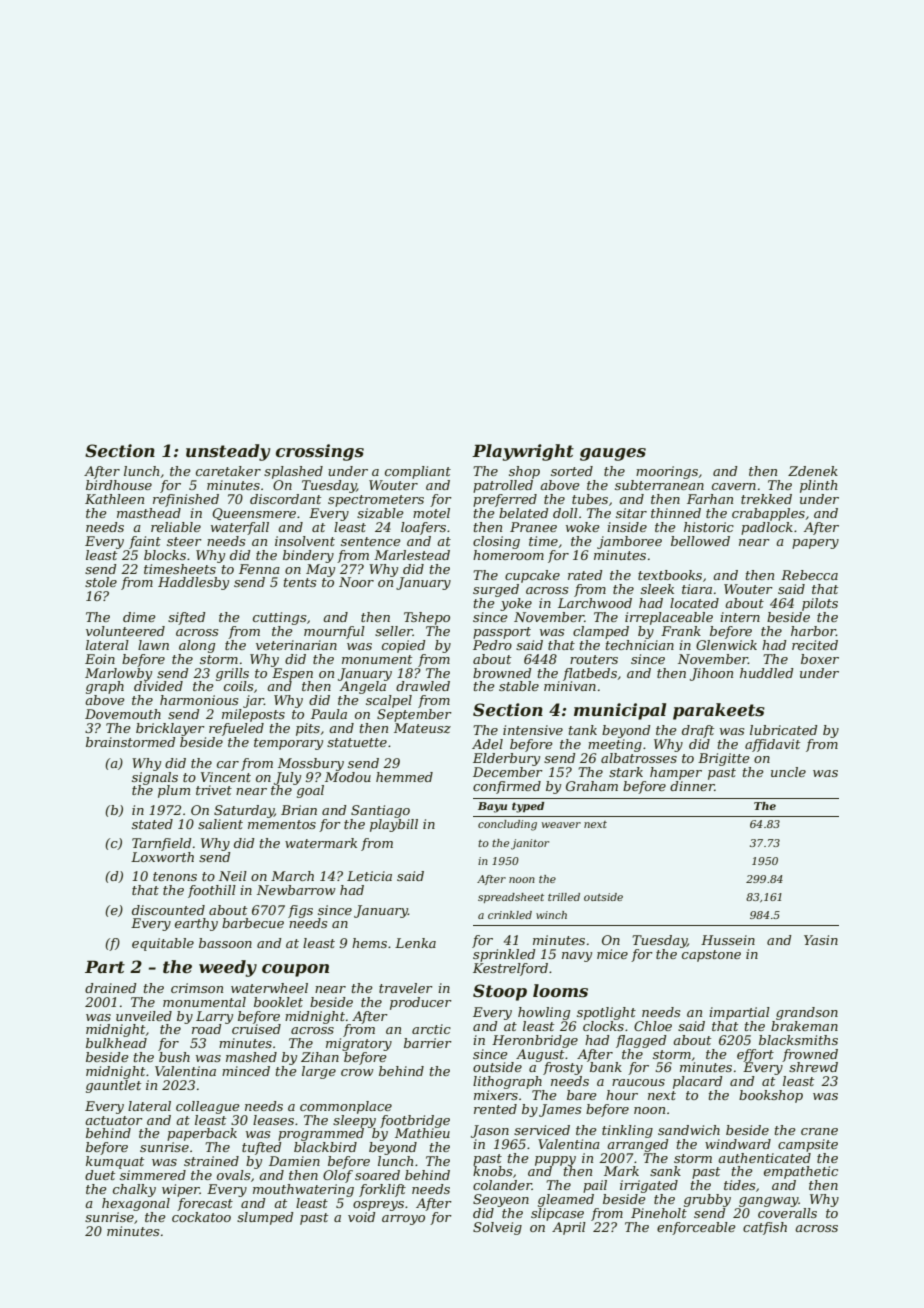 Image resolution: width=924 pixels, height=1308 pixels. What do you see at coordinates (506, 759) in the image?
I see `Elderbury` at bounding box center [506, 759].
